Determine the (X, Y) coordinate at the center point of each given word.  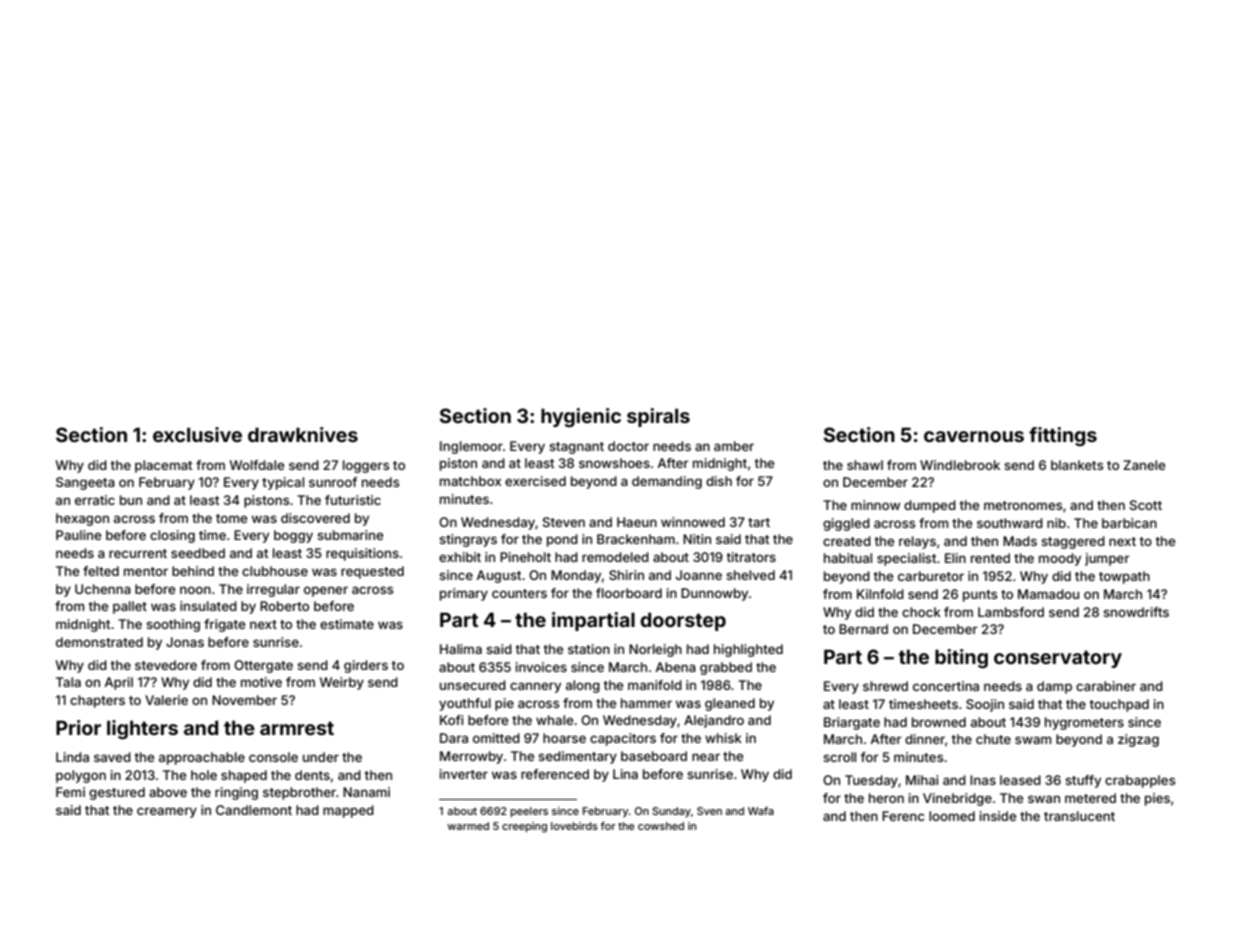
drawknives (303, 434)
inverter (464, 774)
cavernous (974, 436)
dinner (925, 739)
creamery (167, 812)
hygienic (581, 417)
